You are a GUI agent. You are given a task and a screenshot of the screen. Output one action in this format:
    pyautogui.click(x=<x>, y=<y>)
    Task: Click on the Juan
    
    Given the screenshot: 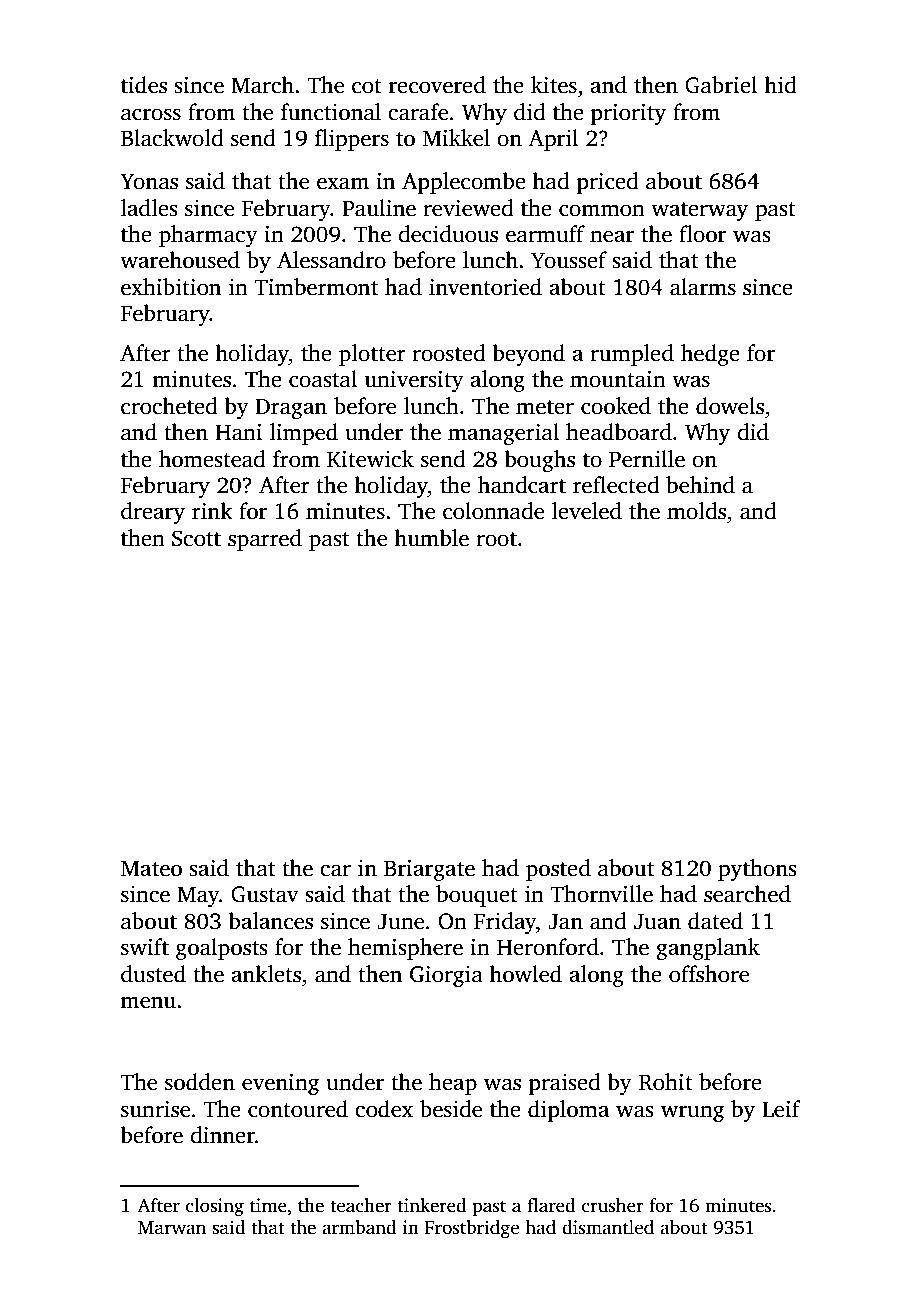 What is the action you would take?
    pyautogui.click(x=657, y=922)
